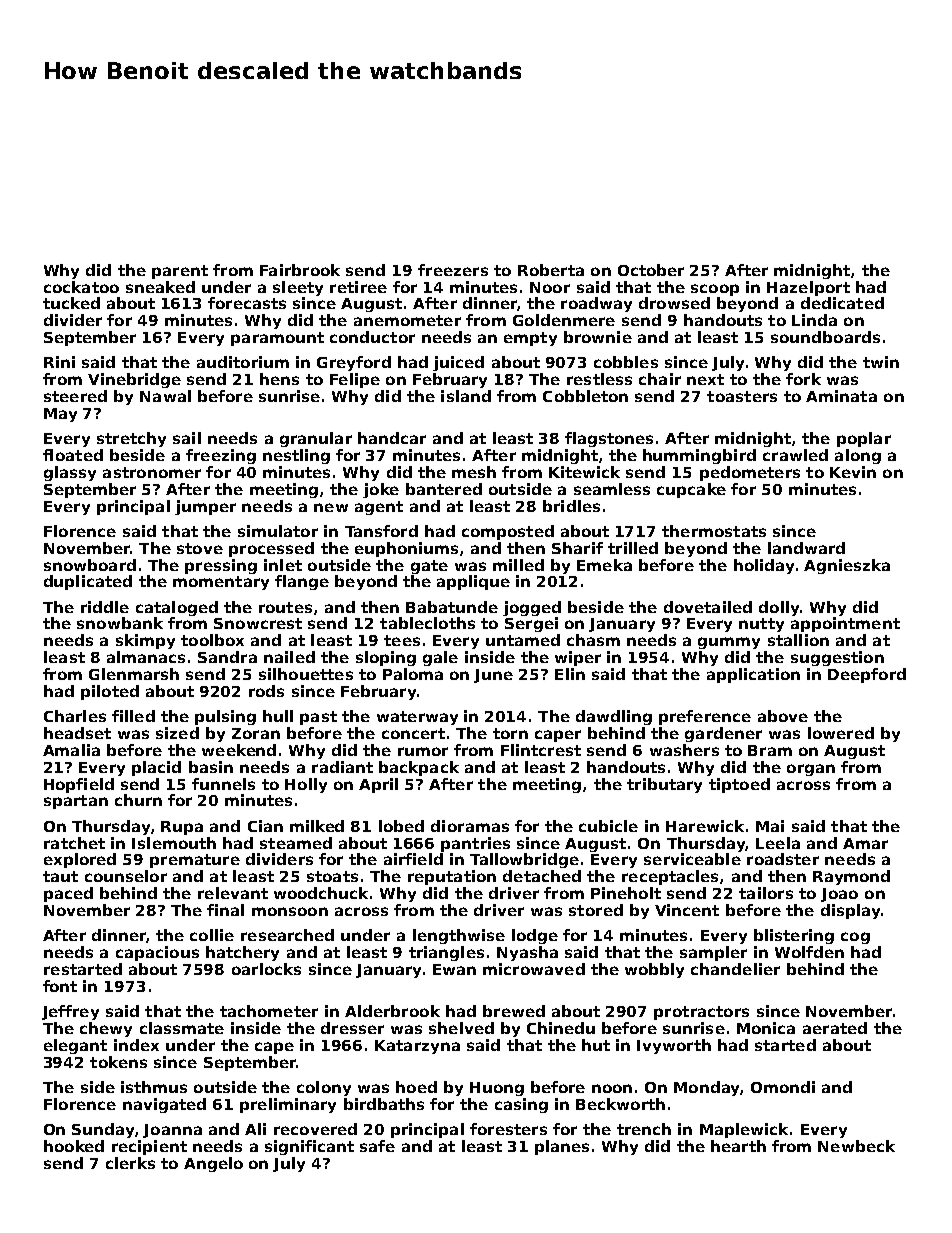  Describe the element at coordinates (651, 270) in the page. I see `October` at that location.
